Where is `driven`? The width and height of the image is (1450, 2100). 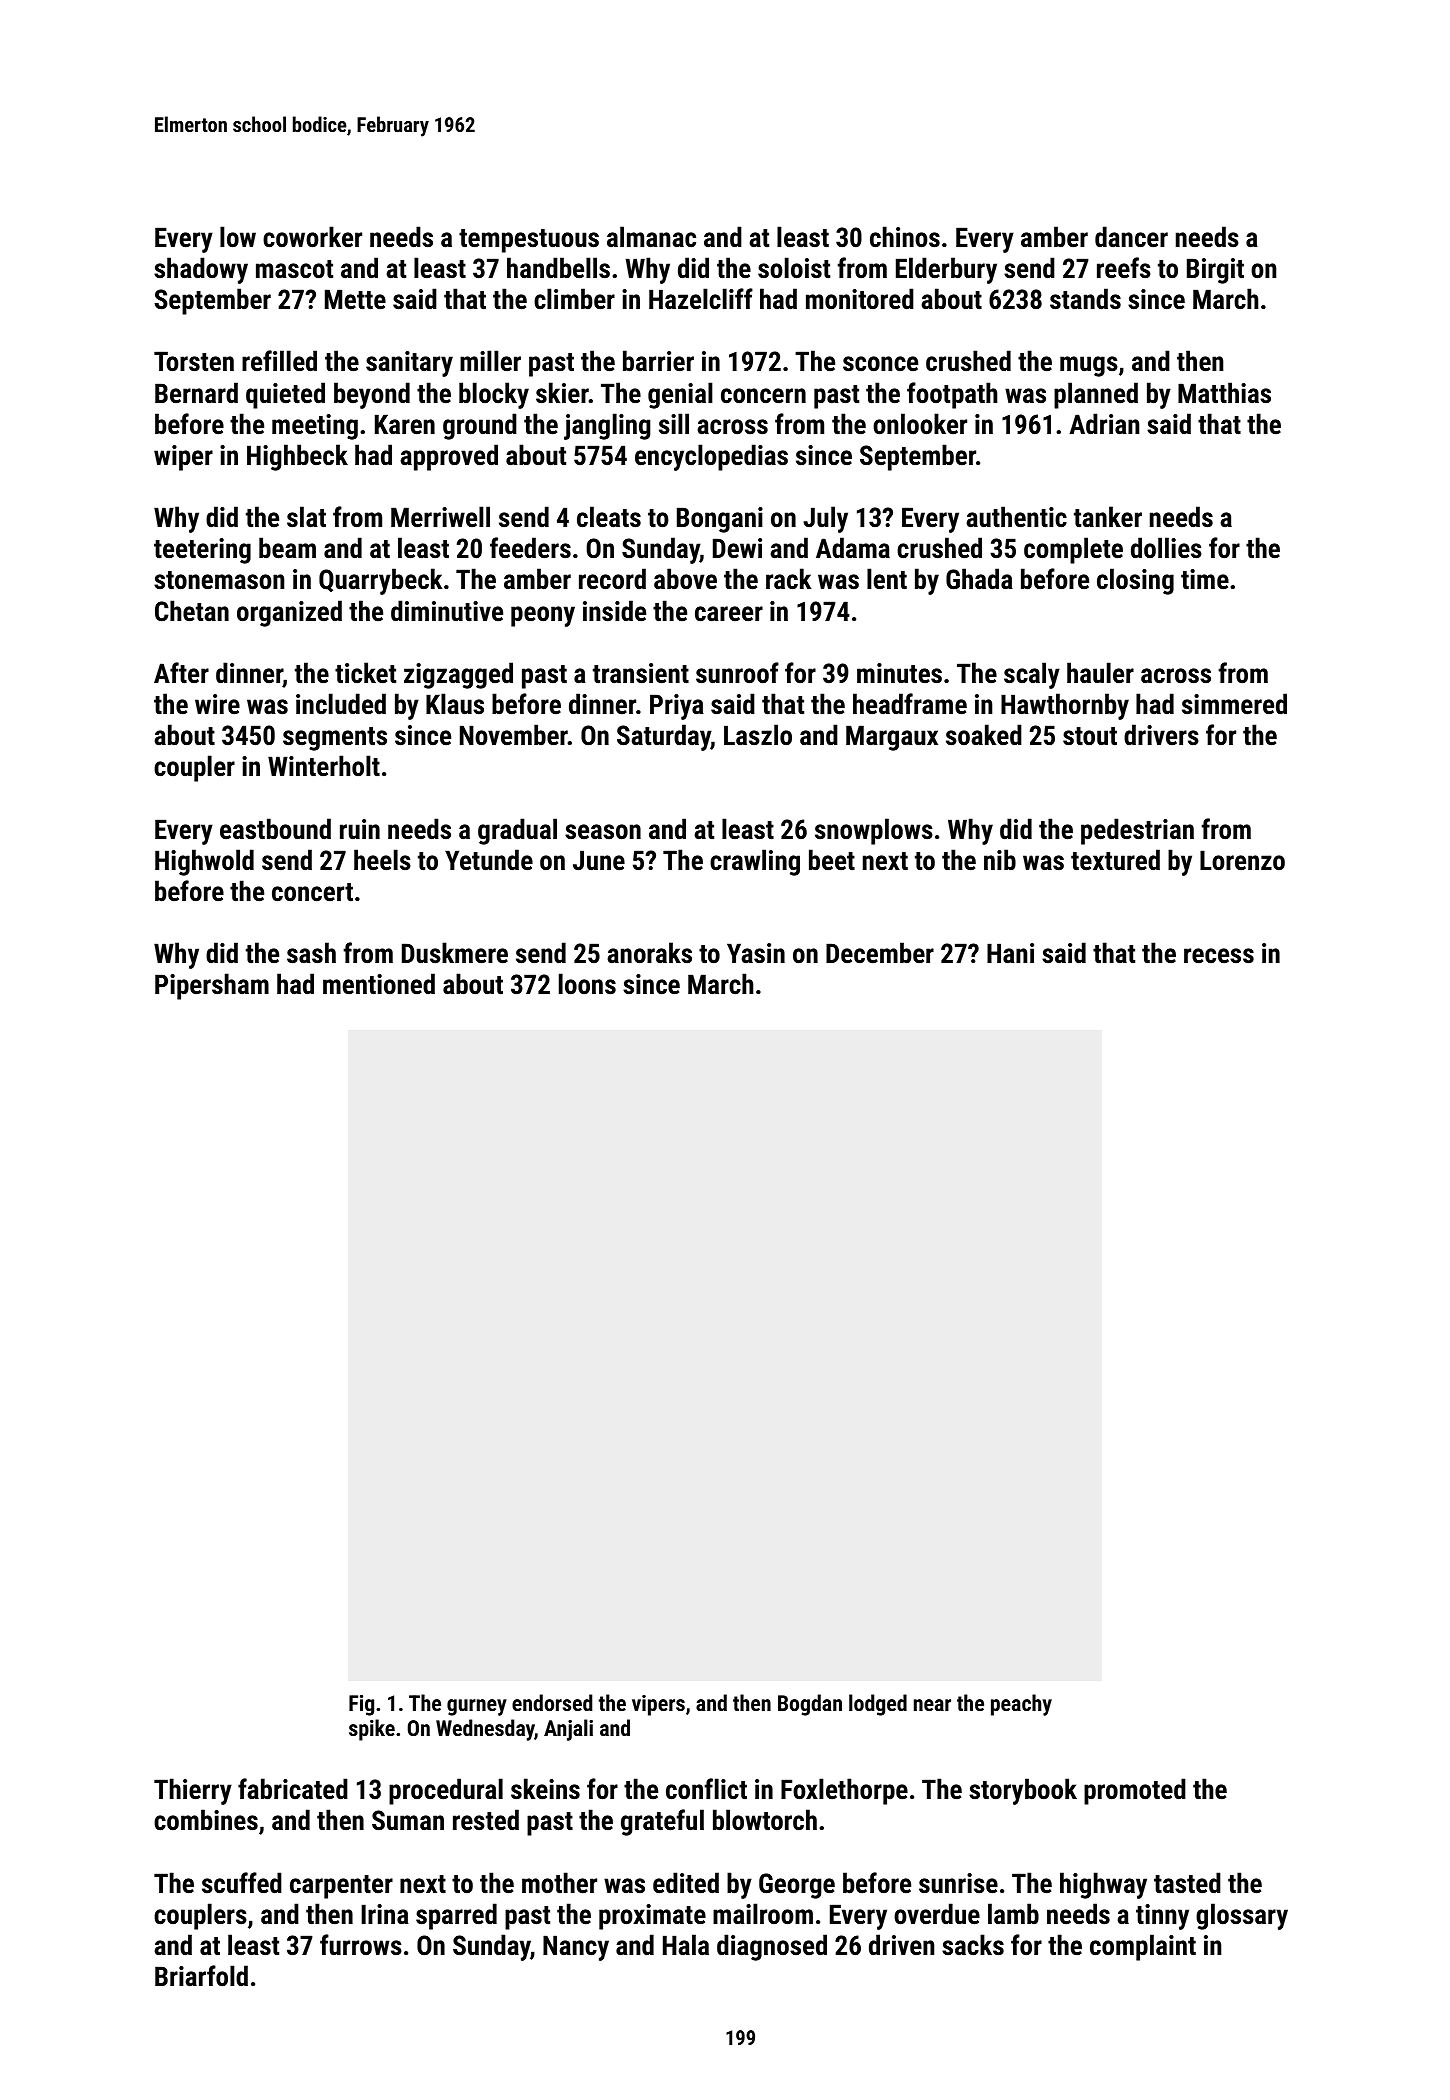 driven is located at coordinates (901, 1945).
